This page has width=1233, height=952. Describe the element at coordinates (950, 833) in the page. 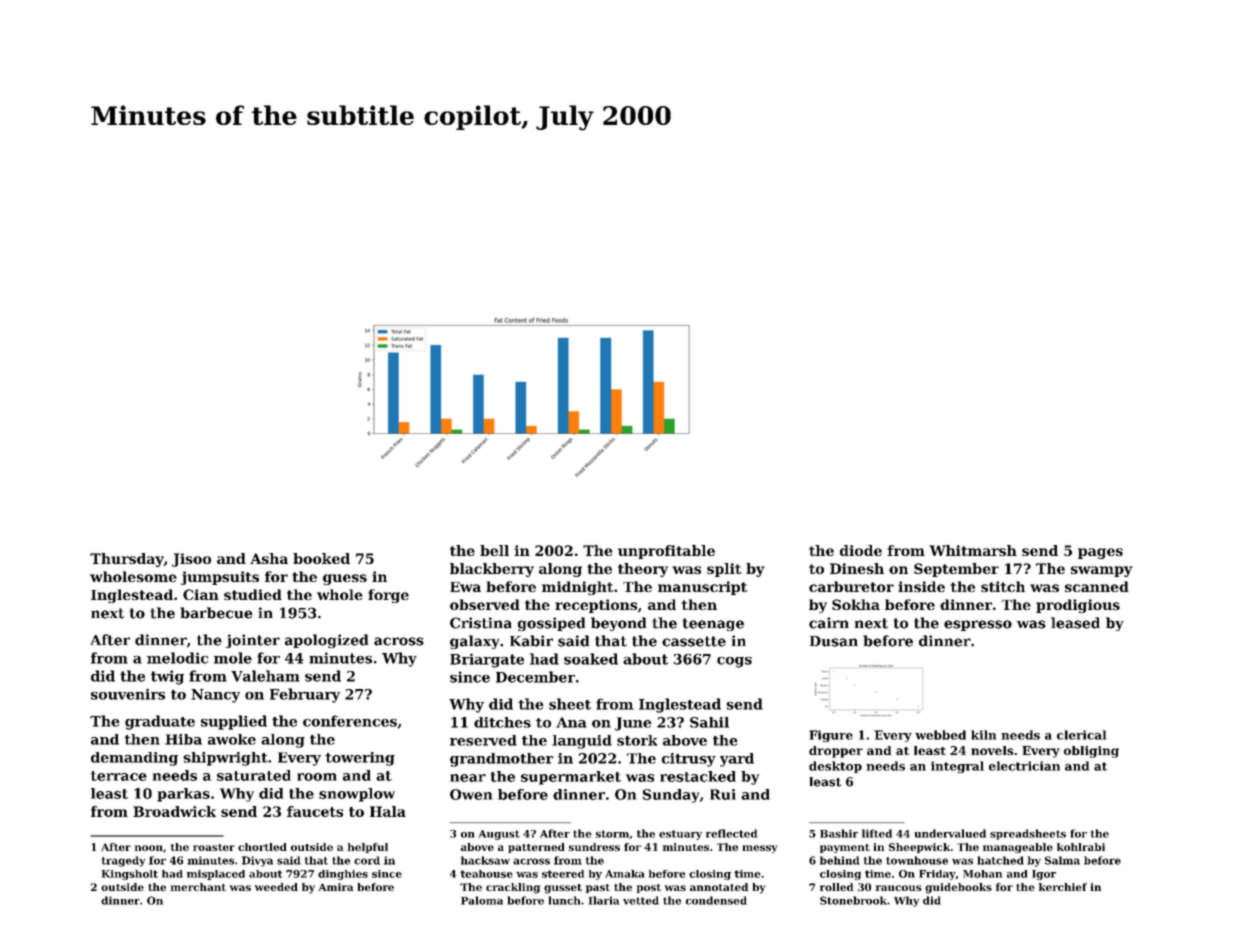

I see `undervalued` at that location.
